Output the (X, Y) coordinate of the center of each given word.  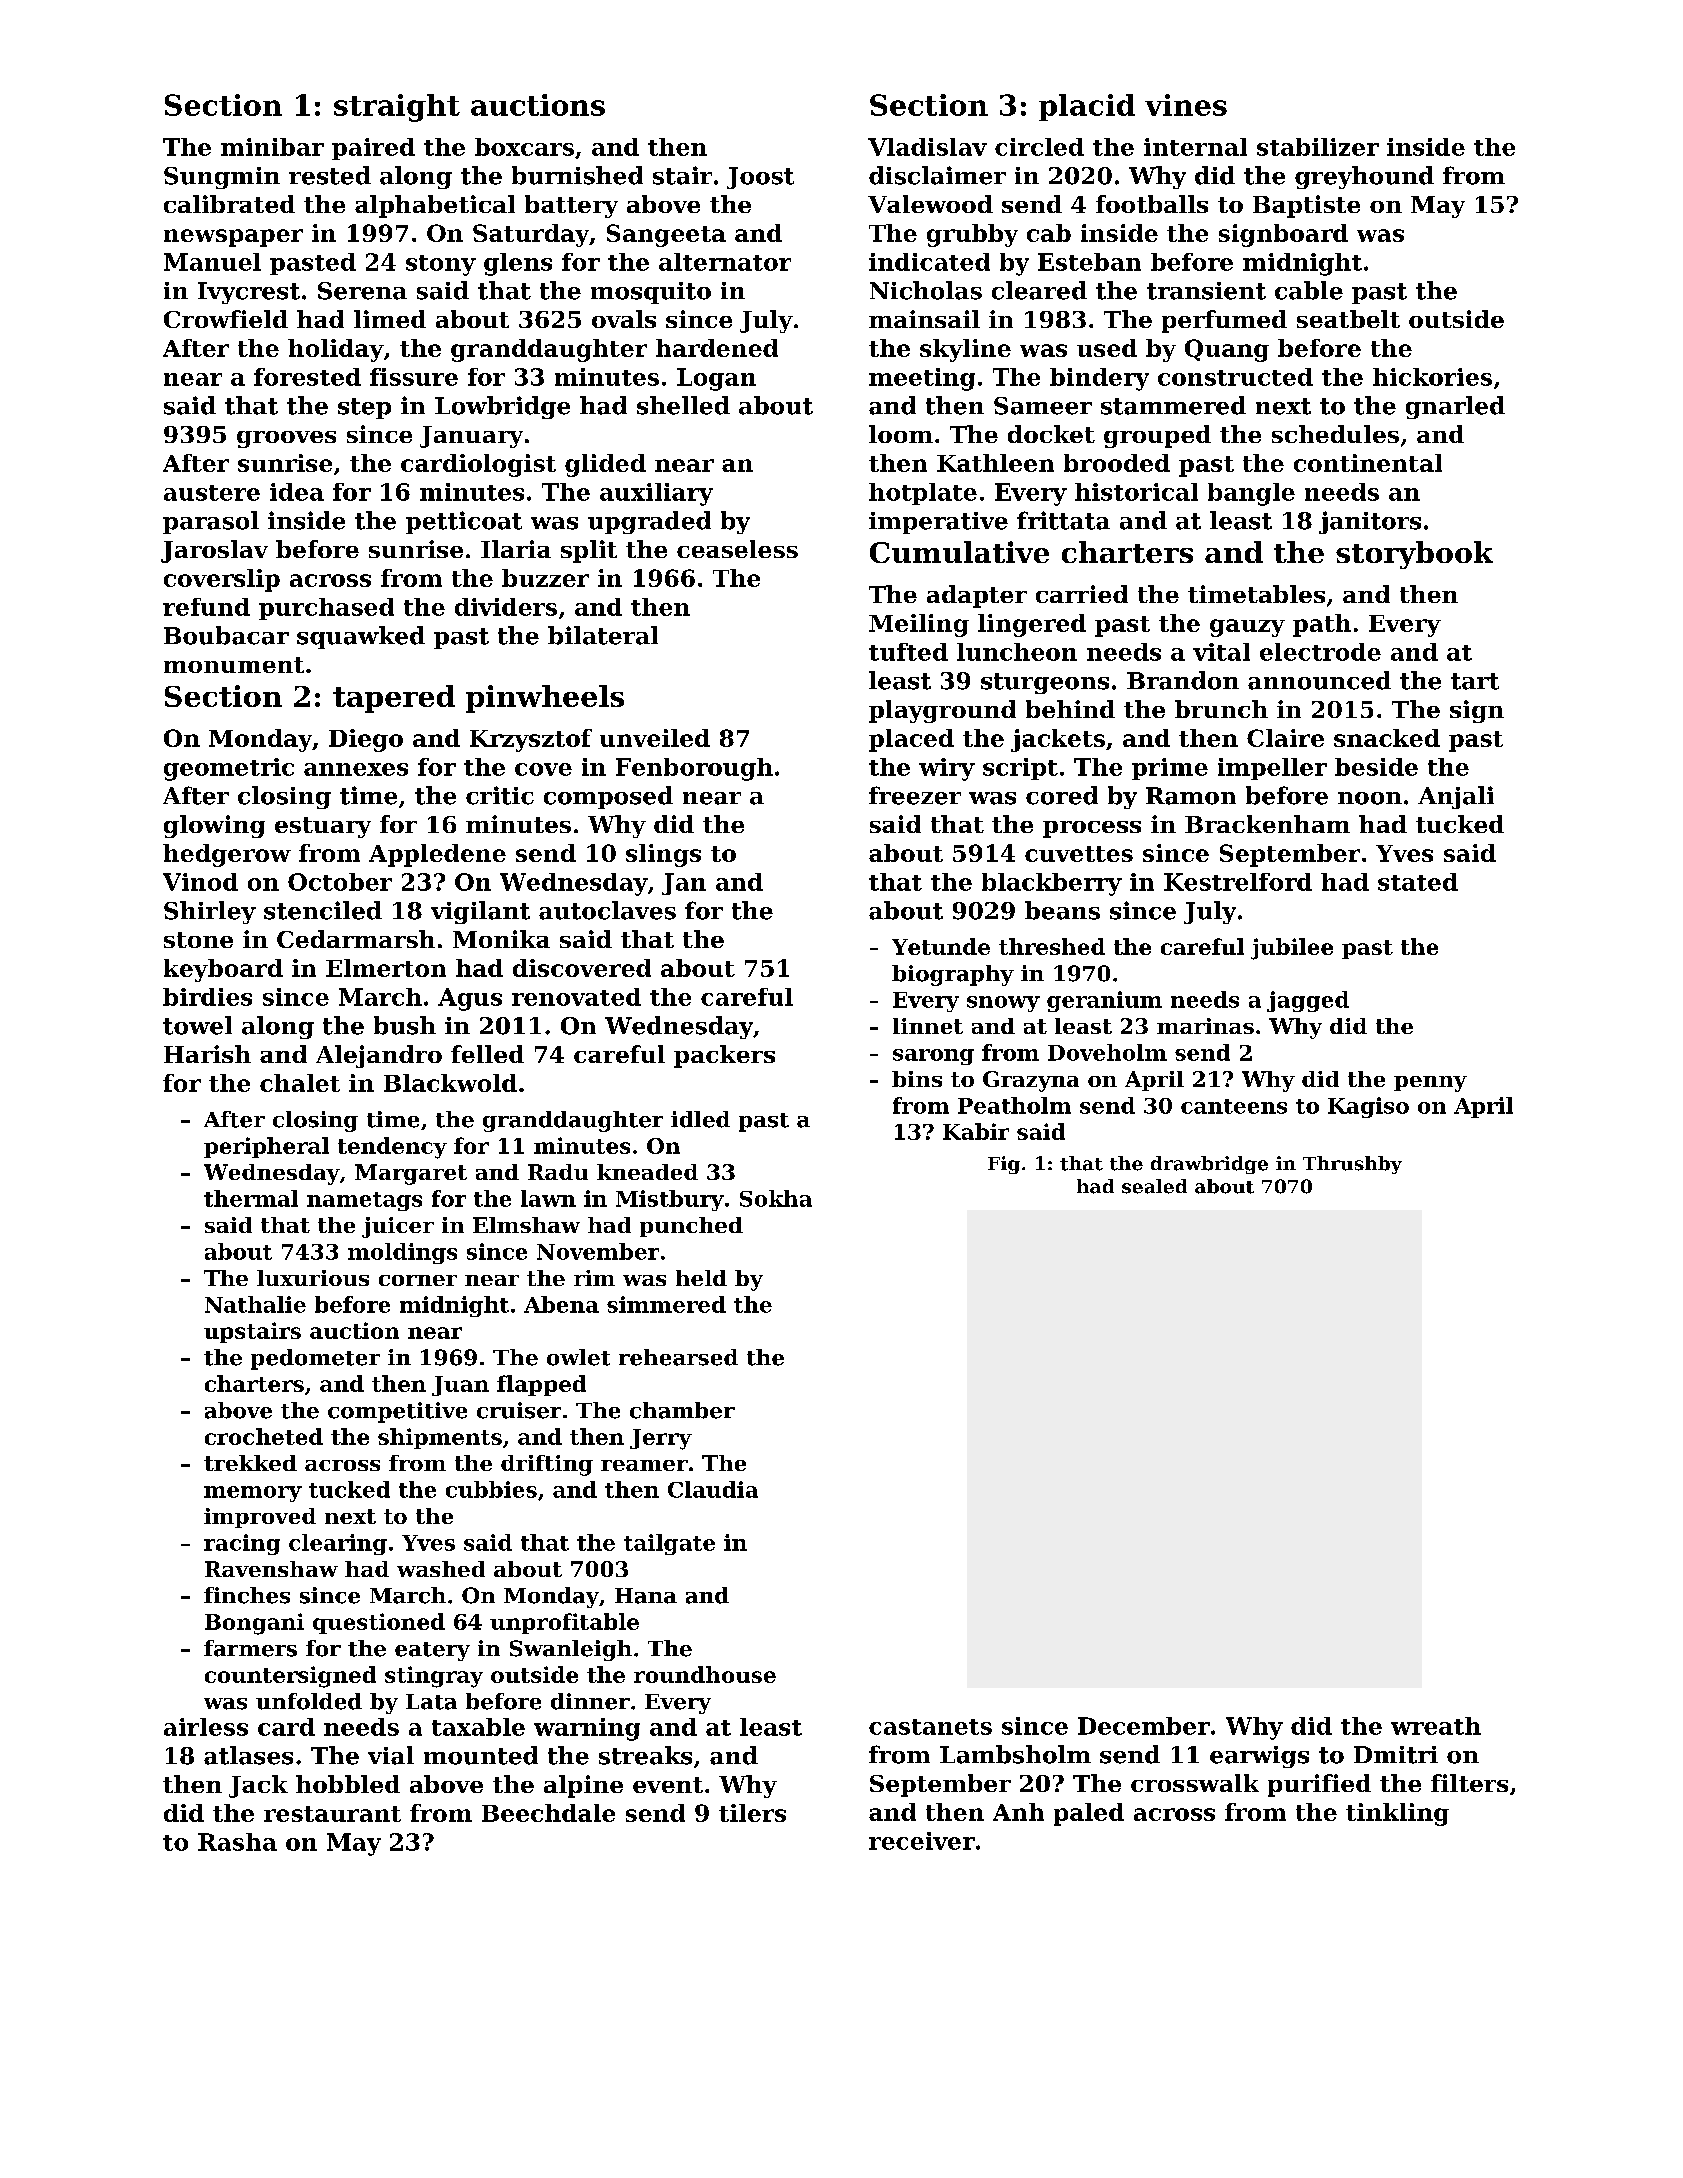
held (701, 1278)
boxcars (524, 147)
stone (198, 940)
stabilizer (1318, 147)
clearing (338, 1544)
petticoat (464, 522)
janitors (1370, 522)
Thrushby (1352, 1165)
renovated (576, 997)
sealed (1154, 1186)
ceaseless (737, 549)
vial (391, 1755)
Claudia (713, 1489)
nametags (364, 1201)
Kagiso (1368, 1107)
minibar (272, 147)
